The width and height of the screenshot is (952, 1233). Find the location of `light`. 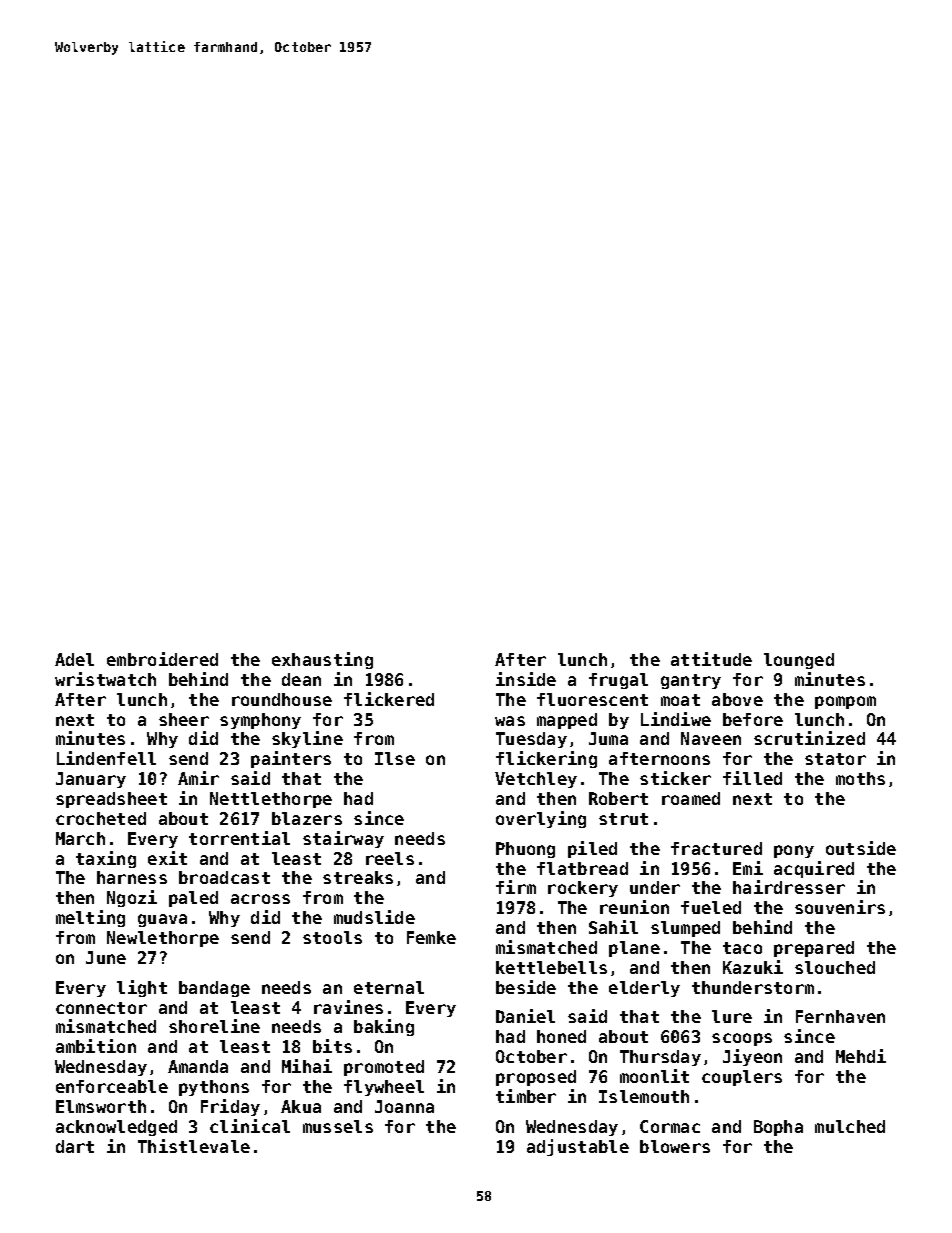

light is located at coordinates (142, 988).
